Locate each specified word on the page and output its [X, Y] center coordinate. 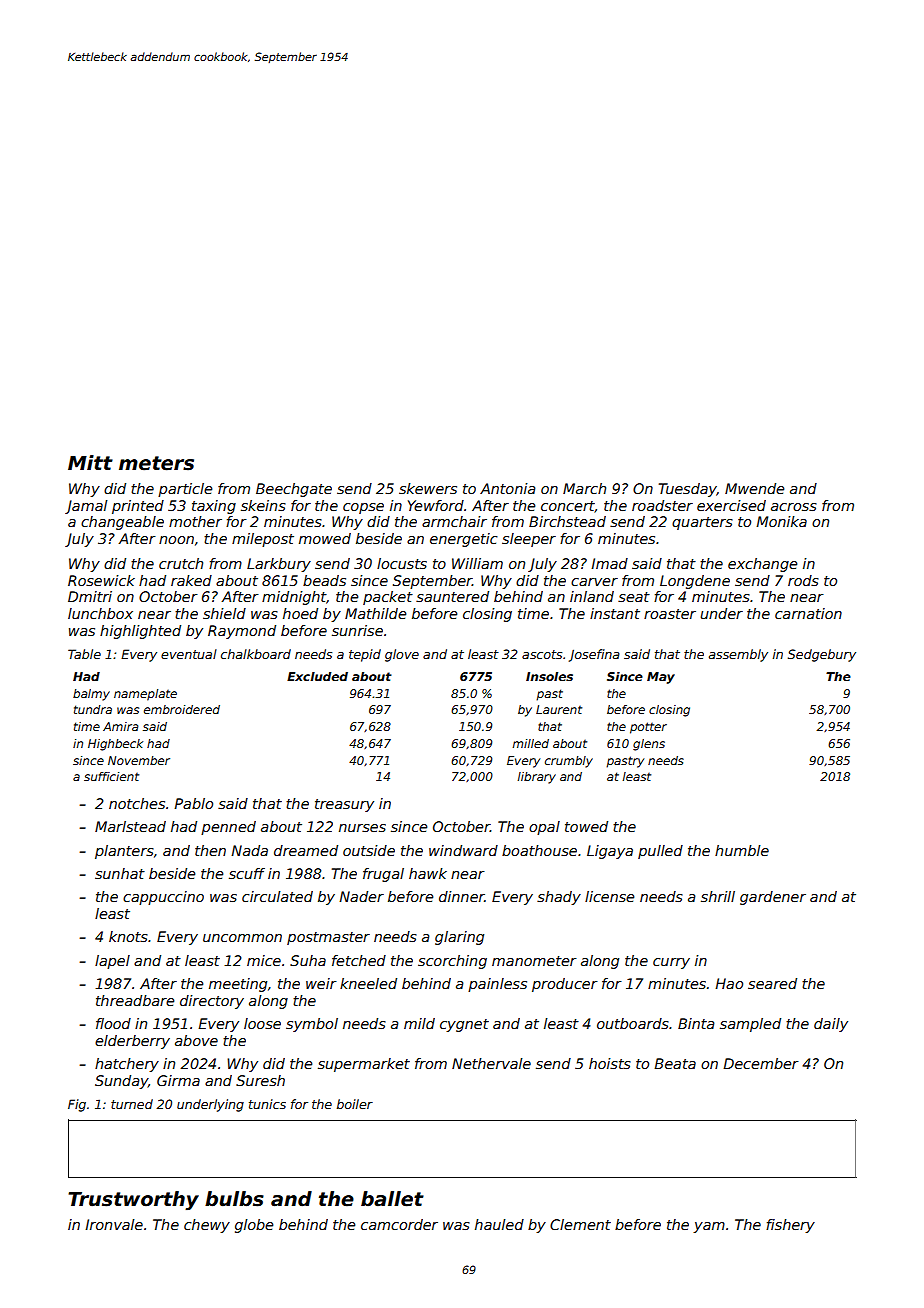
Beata [675, 1063]
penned [228, 828]
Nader [361, 896]
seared [772, 983]
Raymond [242, 632]
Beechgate [294, 490]
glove [402, 655]
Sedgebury [822, 655]
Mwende [754, 488]
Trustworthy [133, 1200]
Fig [77, 1105]
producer [565, 985]
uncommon [242, 938]
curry [671, 963]
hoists [610, 1063]
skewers [428, 488]
